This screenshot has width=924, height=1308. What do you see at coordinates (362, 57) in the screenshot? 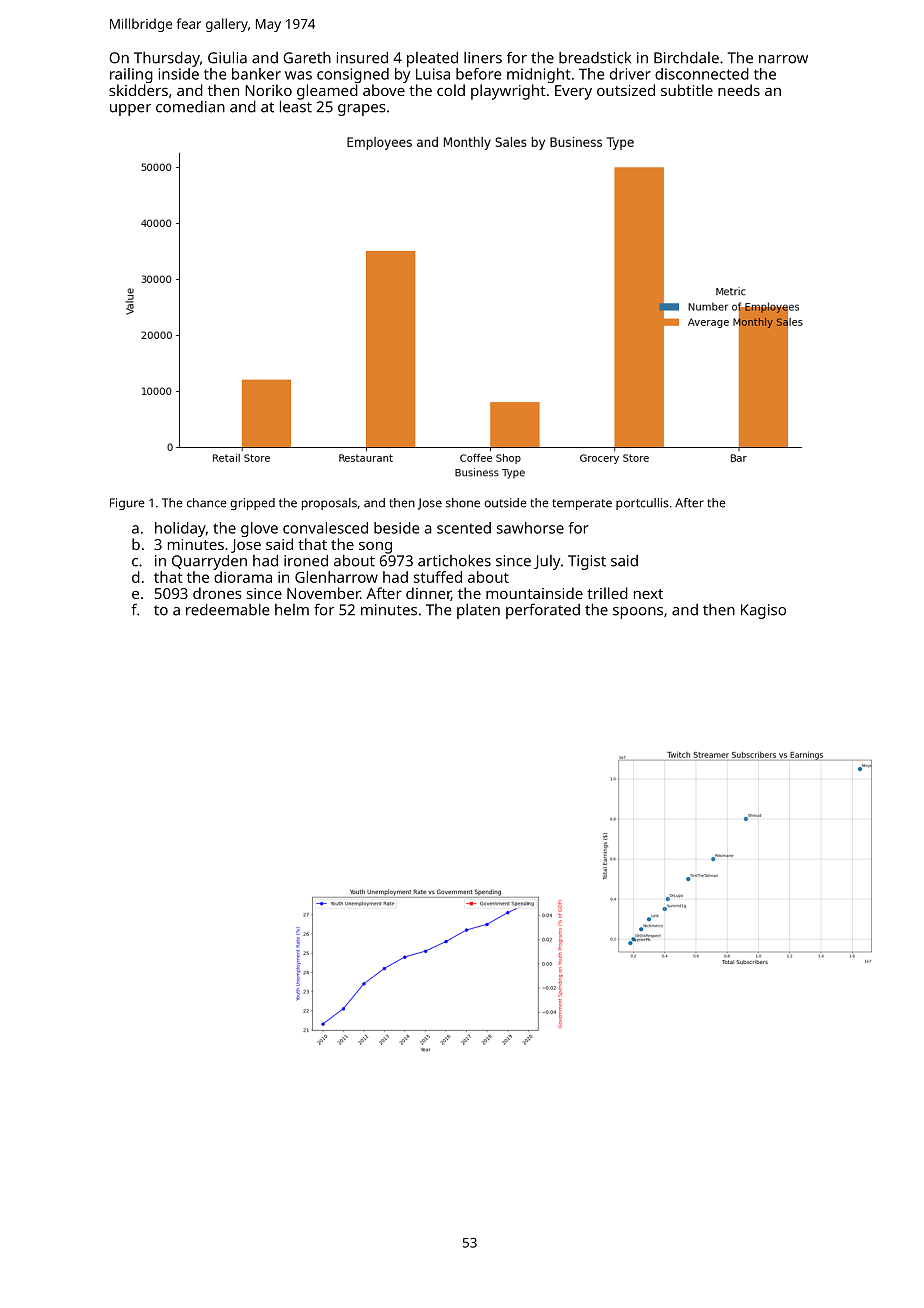
I see `insured` at bounding box center [362, 57].
